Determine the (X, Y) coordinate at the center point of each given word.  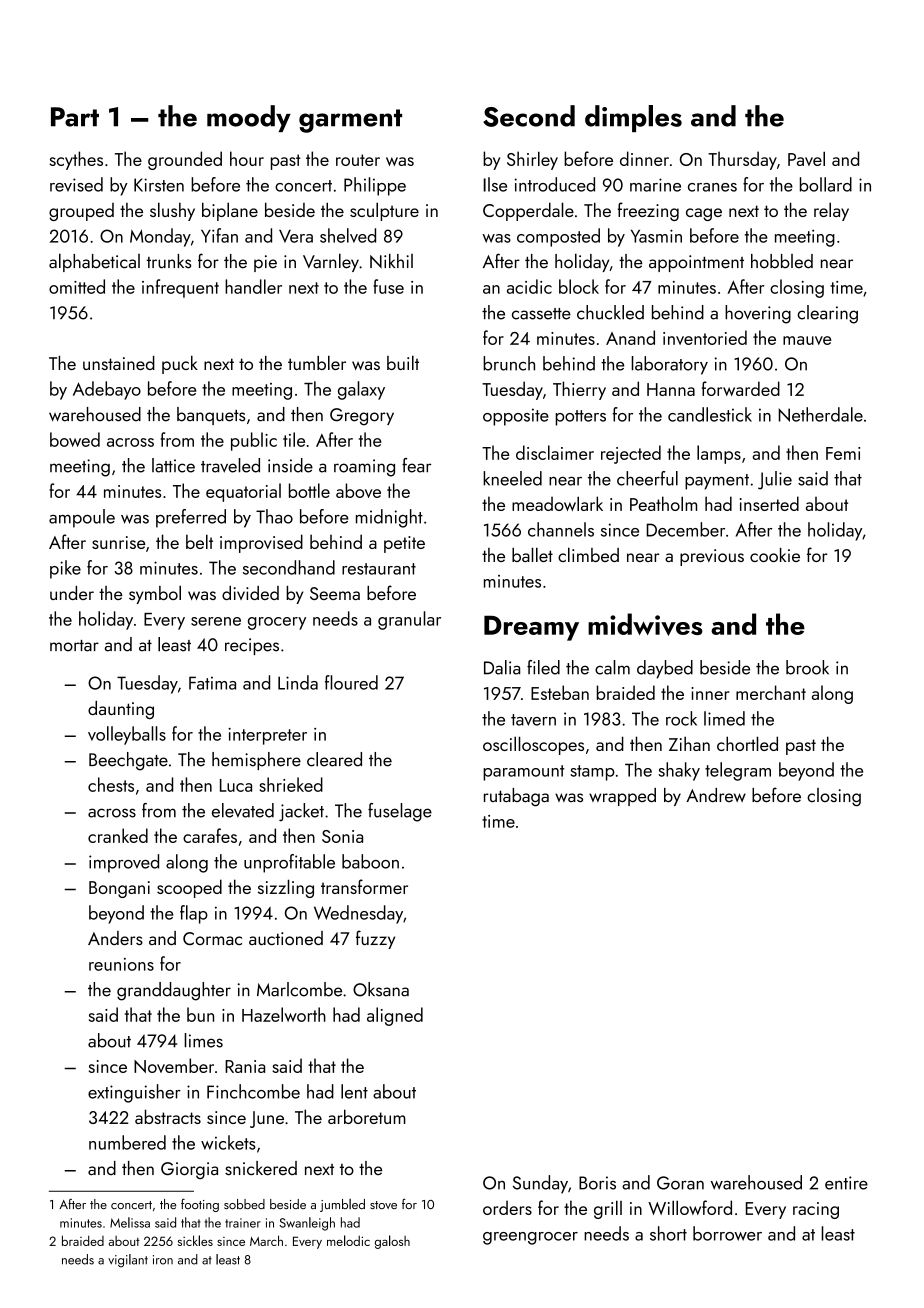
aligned (395, 1016)
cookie (775, 555)
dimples (633, 118)
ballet (532, 554)
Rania (245, 1066)
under (72, 593)
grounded (185, 160)
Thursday (742, 160)
